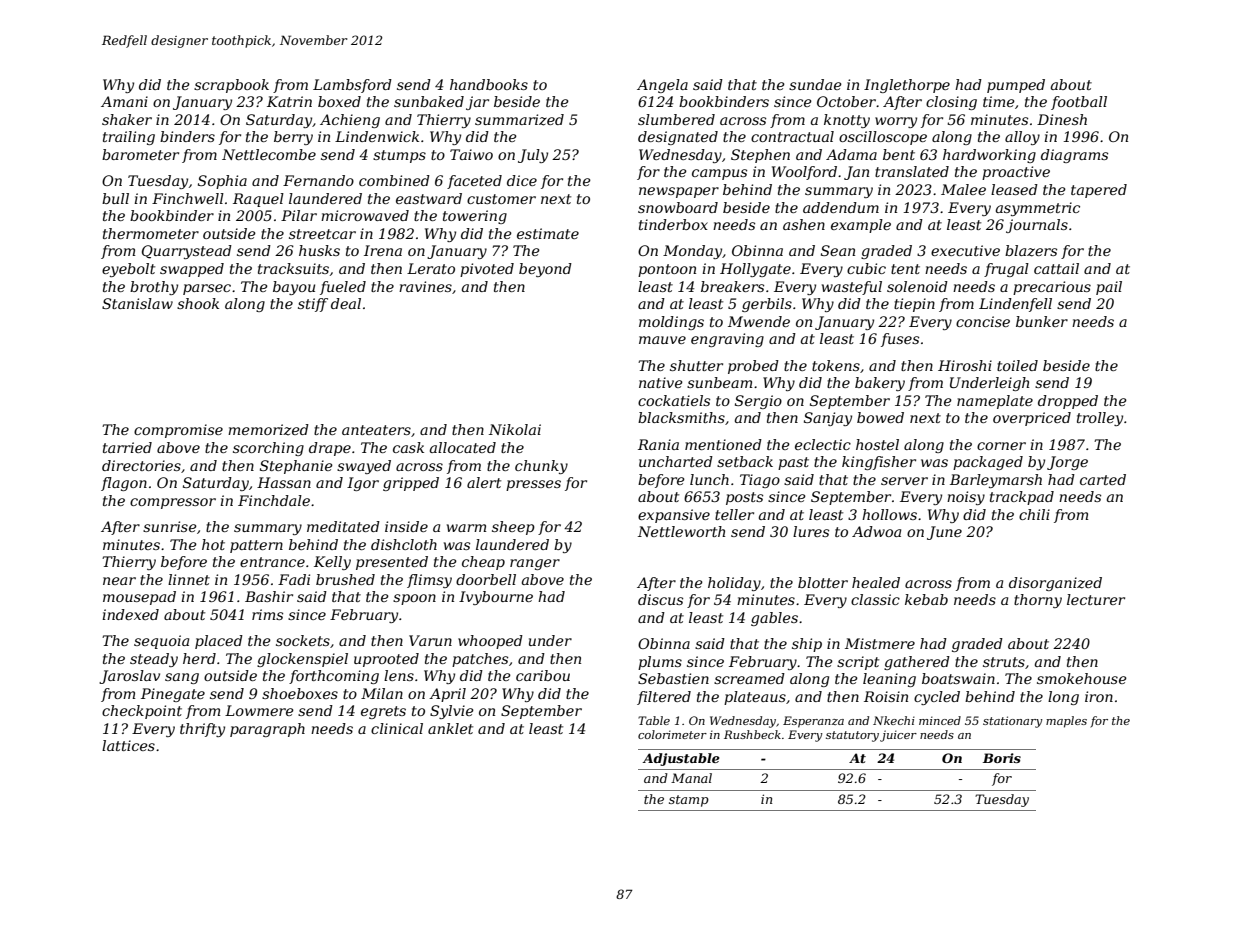 This page has height=952, width=1233. Describe the element at coordinates (1103, 479) in the page. I see `carted` at that location.
